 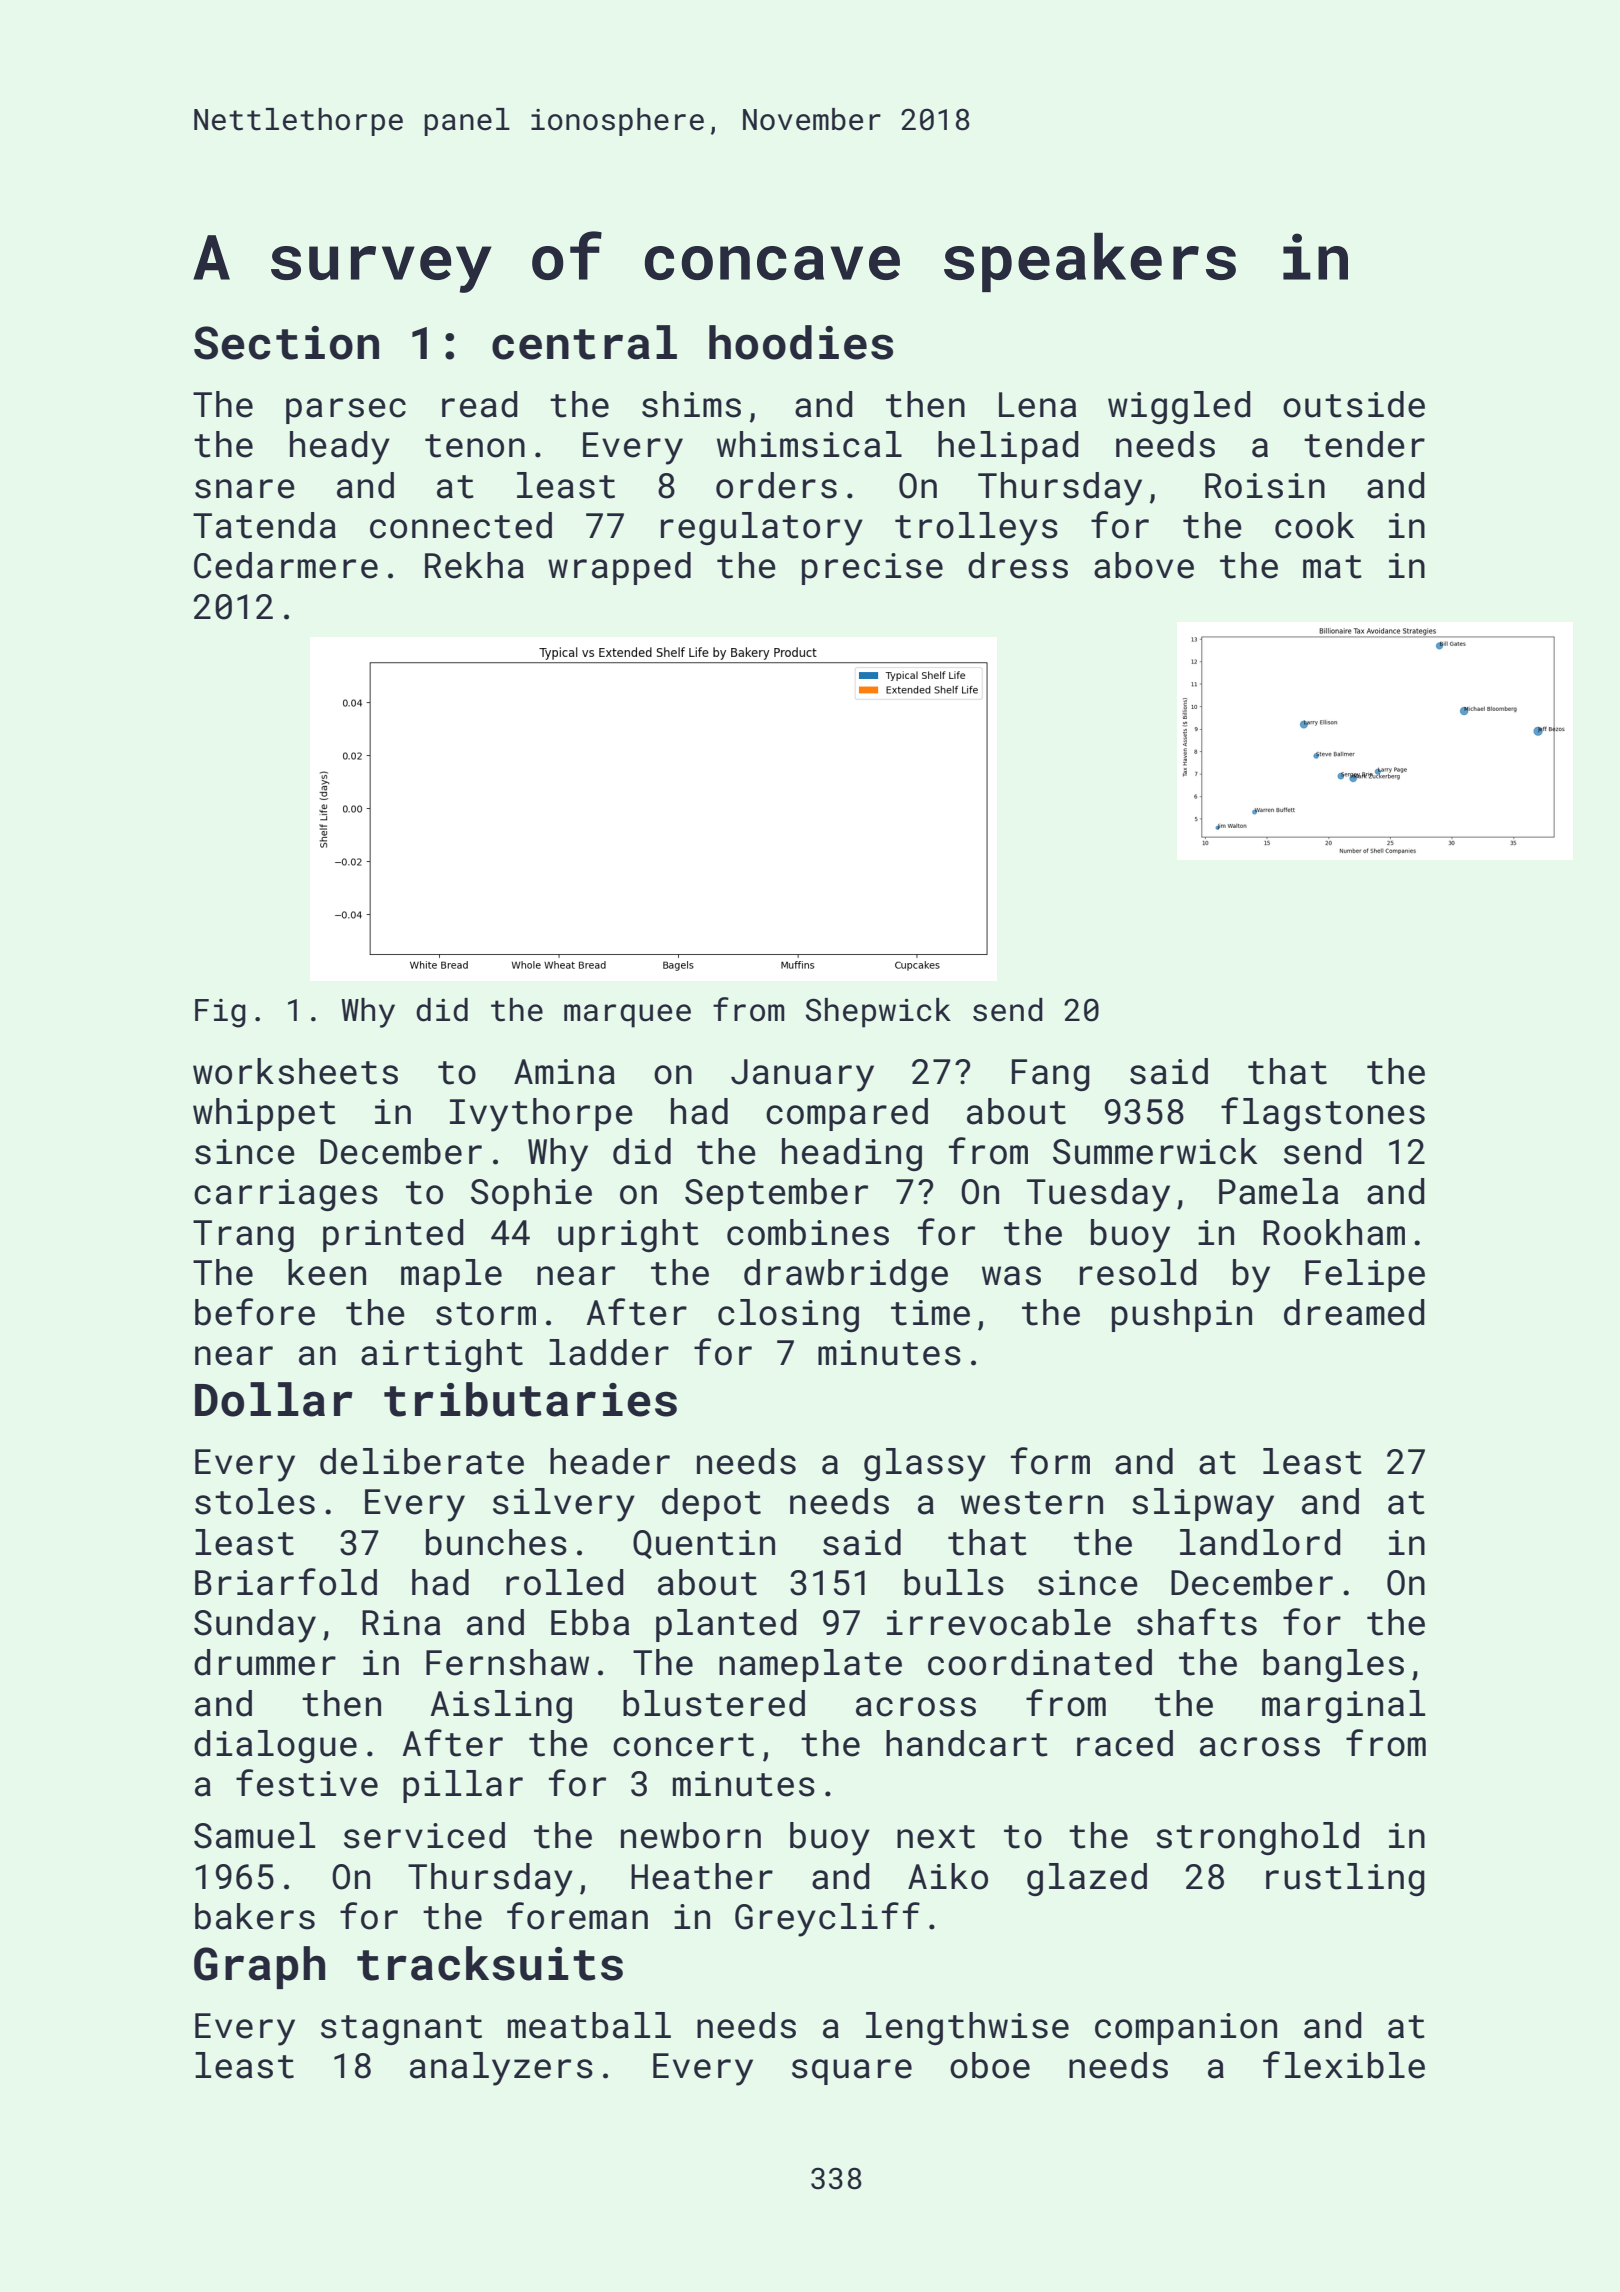 What do you see at coordinates (401, 2030) in the image?
I see `stagnant` at bounding box center [401, 2030].
